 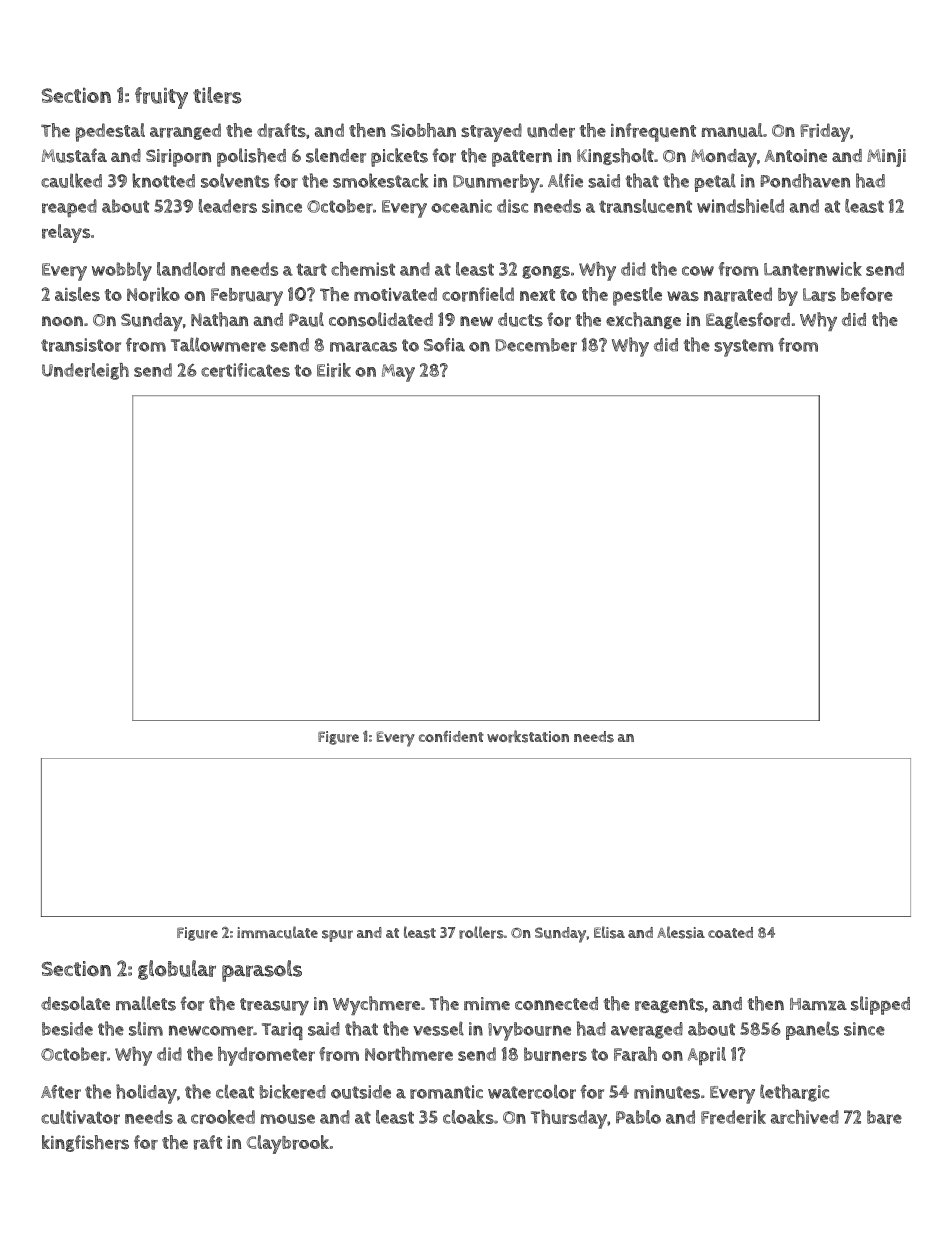 I want to click on workstation, so click(x=528, y=736).
